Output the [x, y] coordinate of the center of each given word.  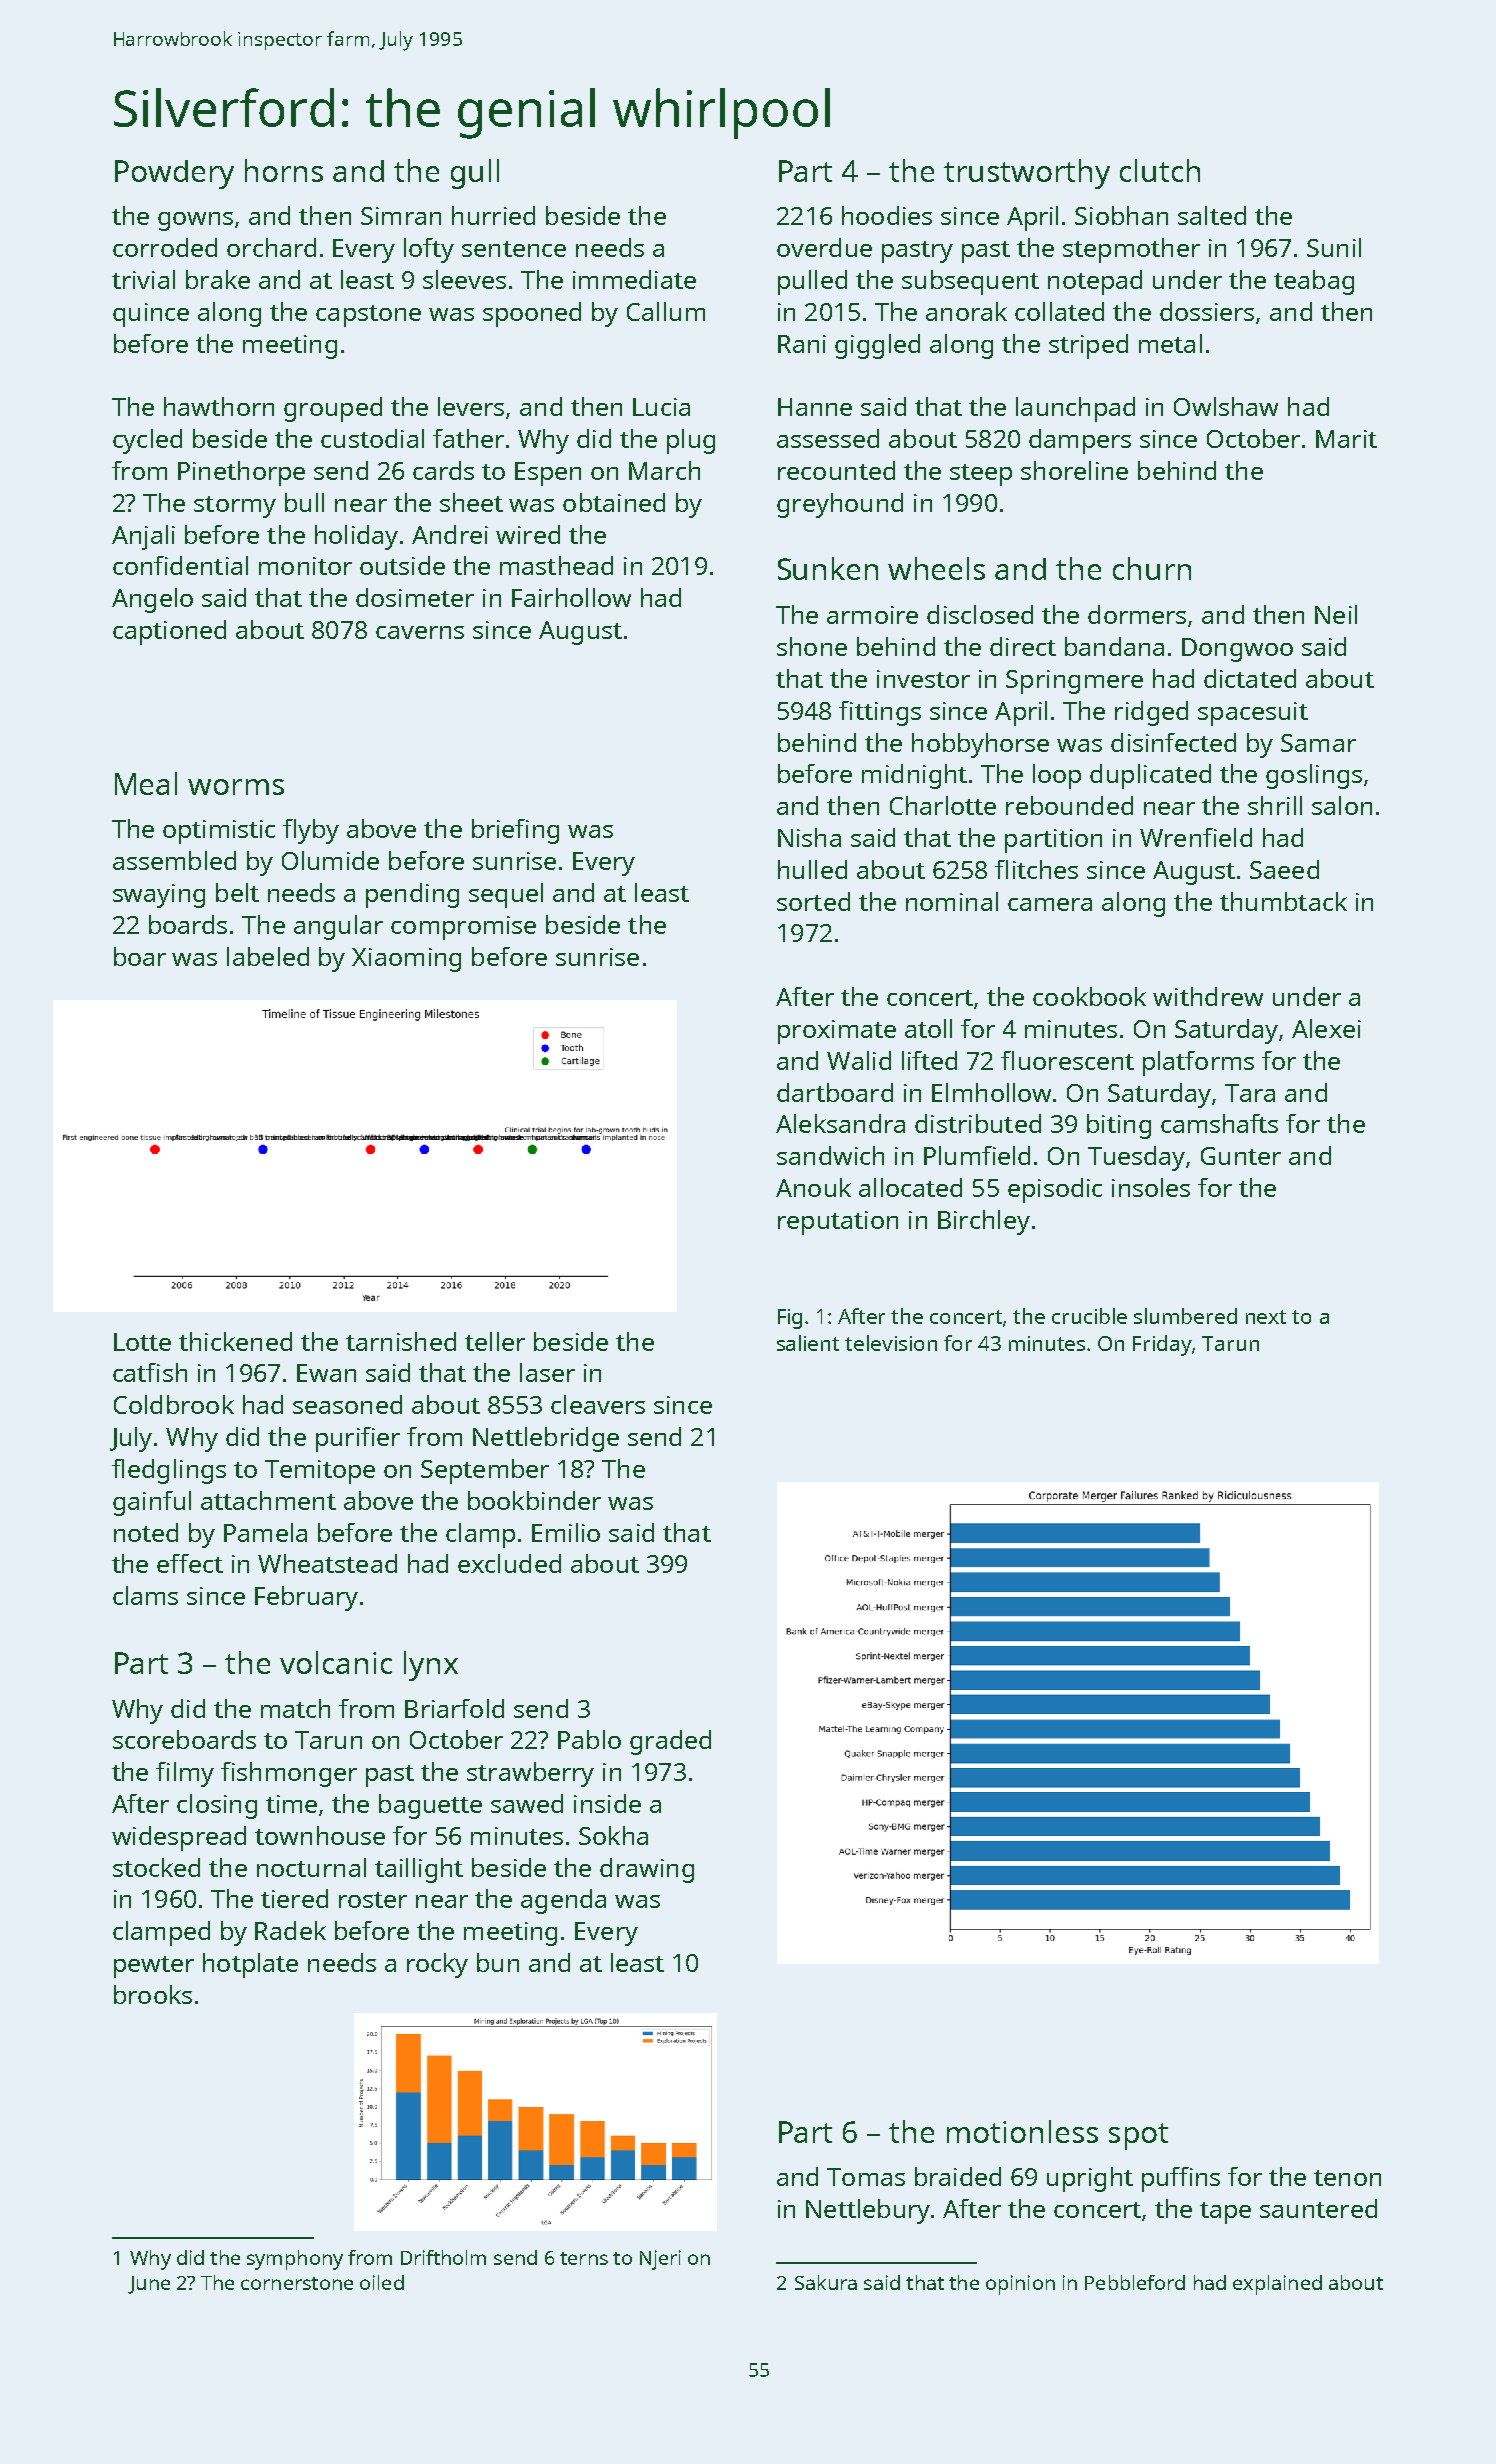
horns [284, 170]
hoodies [887, 215]
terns [584, 2258]
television [891, 1343]
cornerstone [297, 2283]
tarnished [401, 1341]
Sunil [1334, 247]
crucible [1089, 1316]
